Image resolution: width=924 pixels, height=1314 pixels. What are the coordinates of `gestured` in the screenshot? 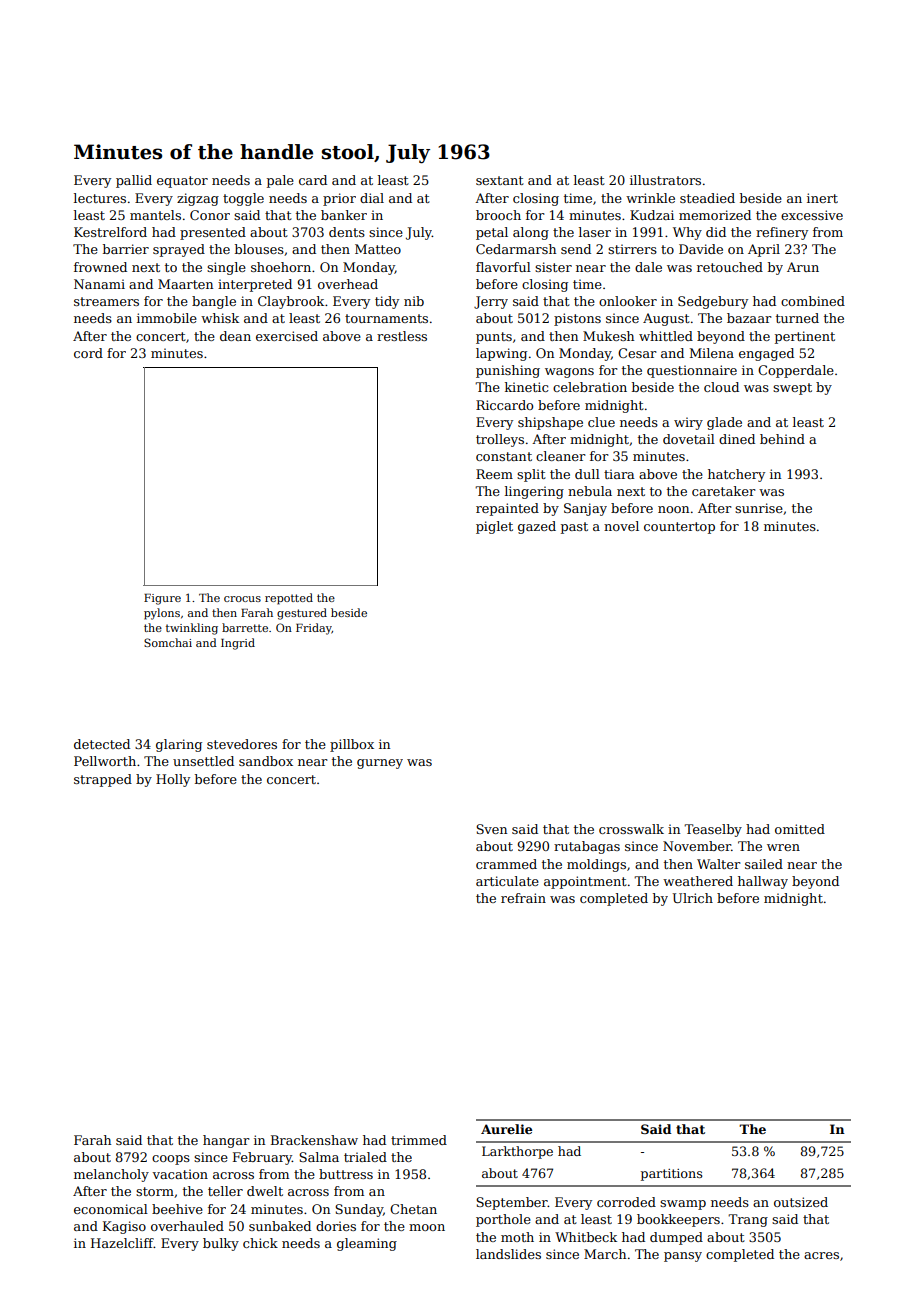 It's located at (302, 614).
